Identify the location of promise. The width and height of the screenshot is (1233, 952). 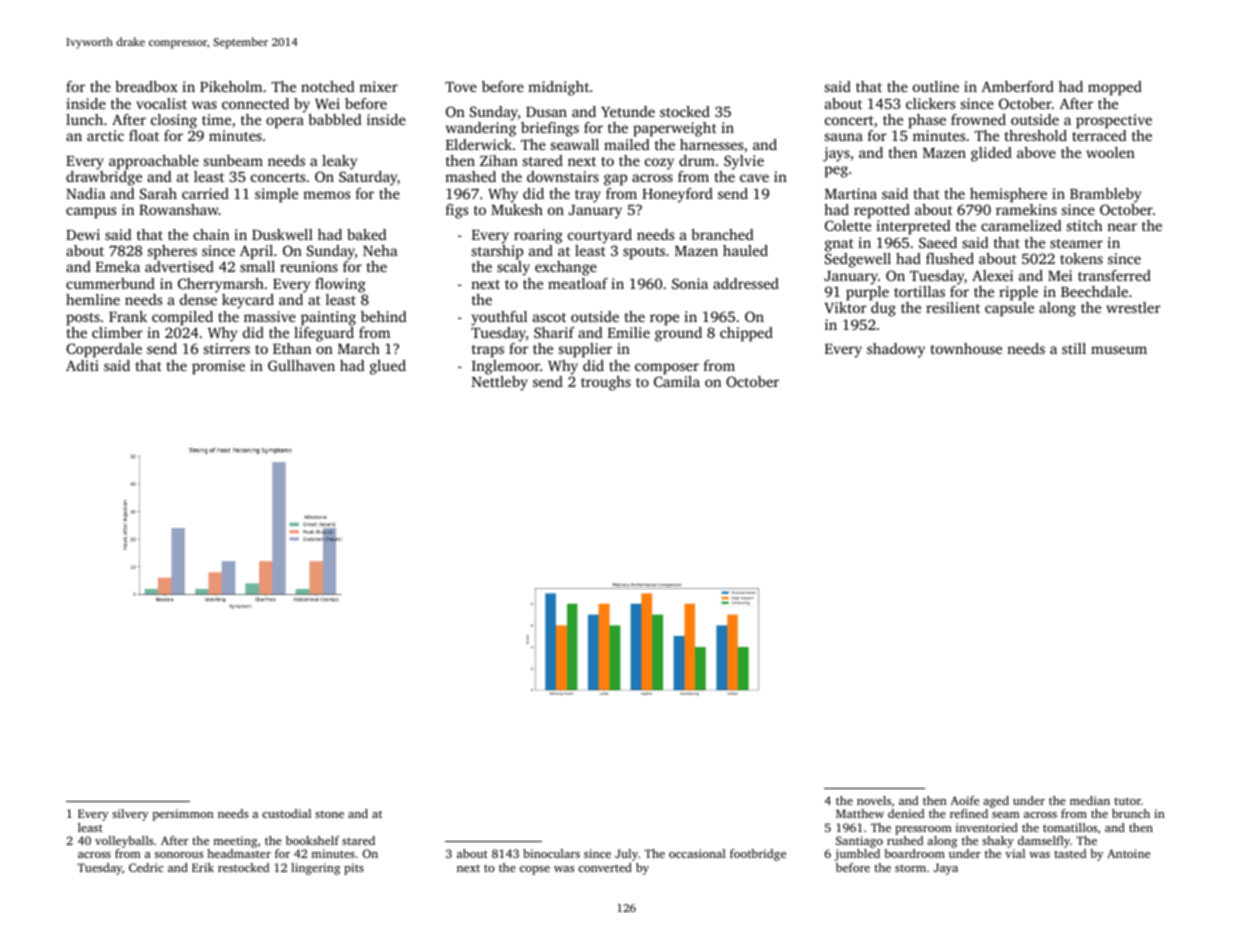
(218, 367).
